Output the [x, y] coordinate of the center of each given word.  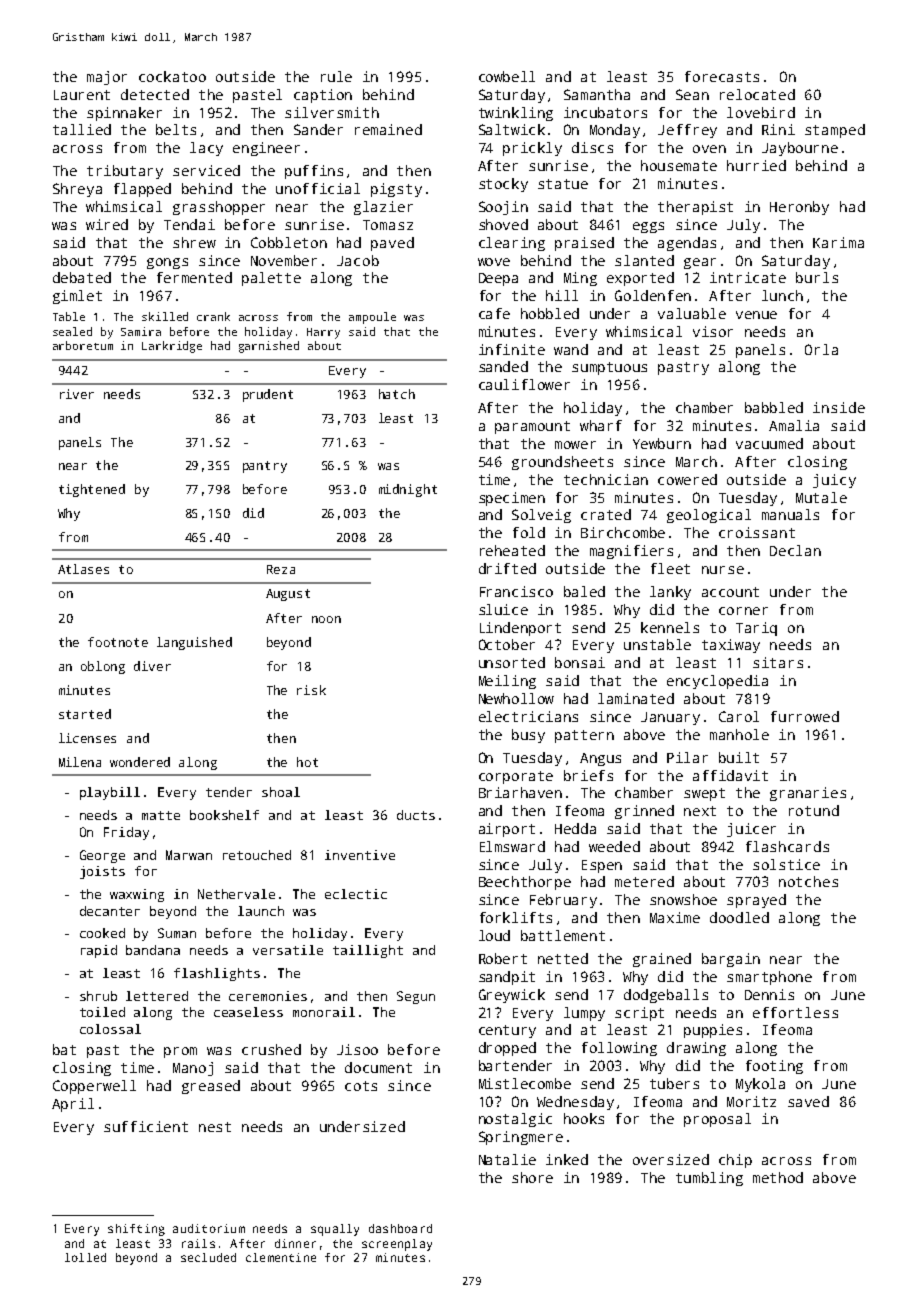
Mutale [821, 497]
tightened [92, 490]
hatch [397, 394]
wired [107, 224]
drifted [507, 568]
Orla [821, 349]
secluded [208, 1257]
